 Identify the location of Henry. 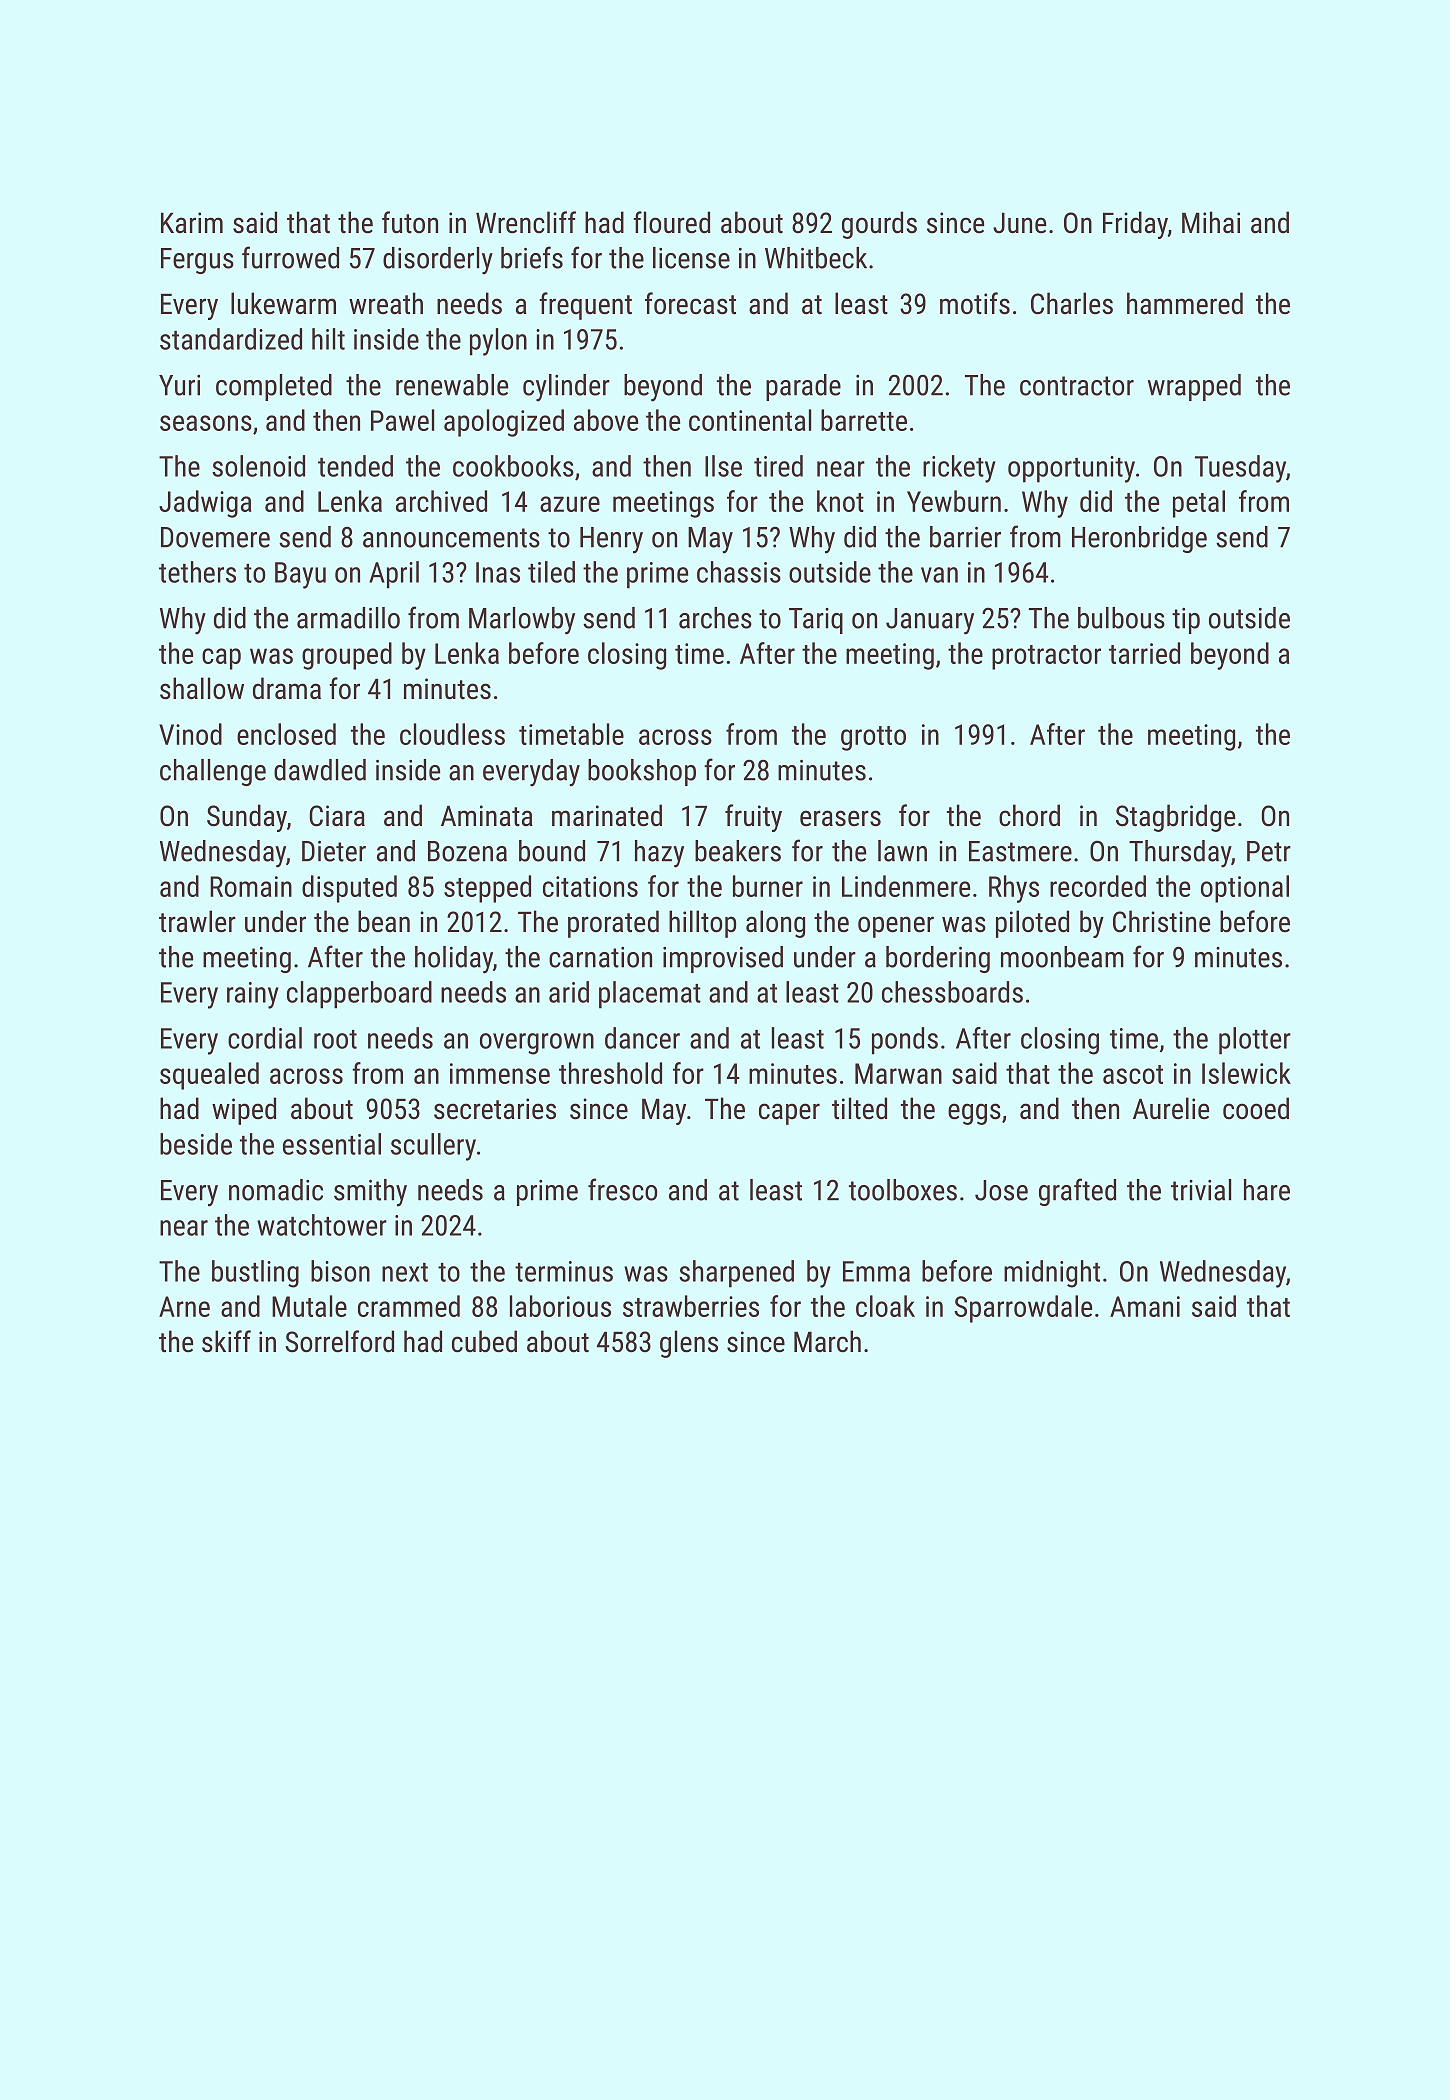
(611, 540).
